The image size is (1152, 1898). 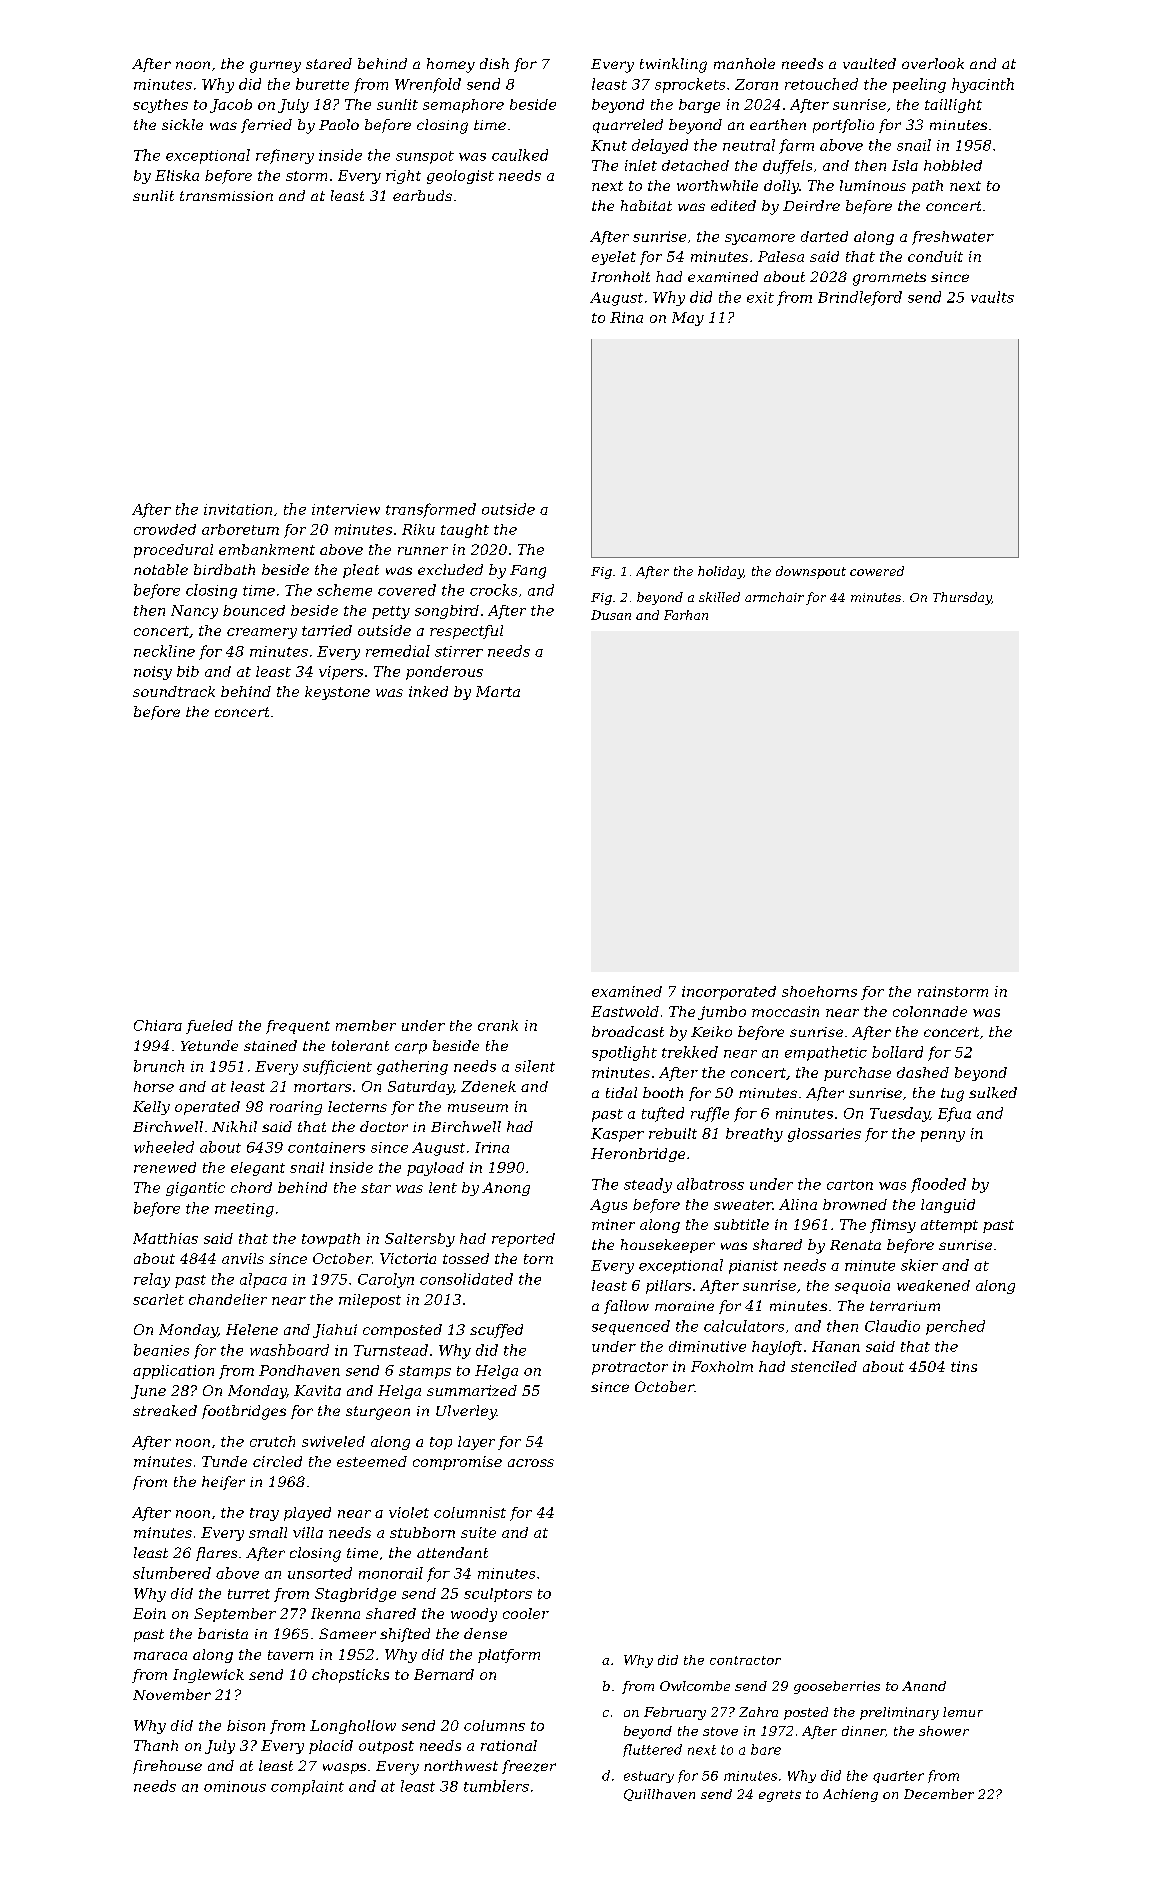 I want to click on keystone, so click(x=337, y=693).
